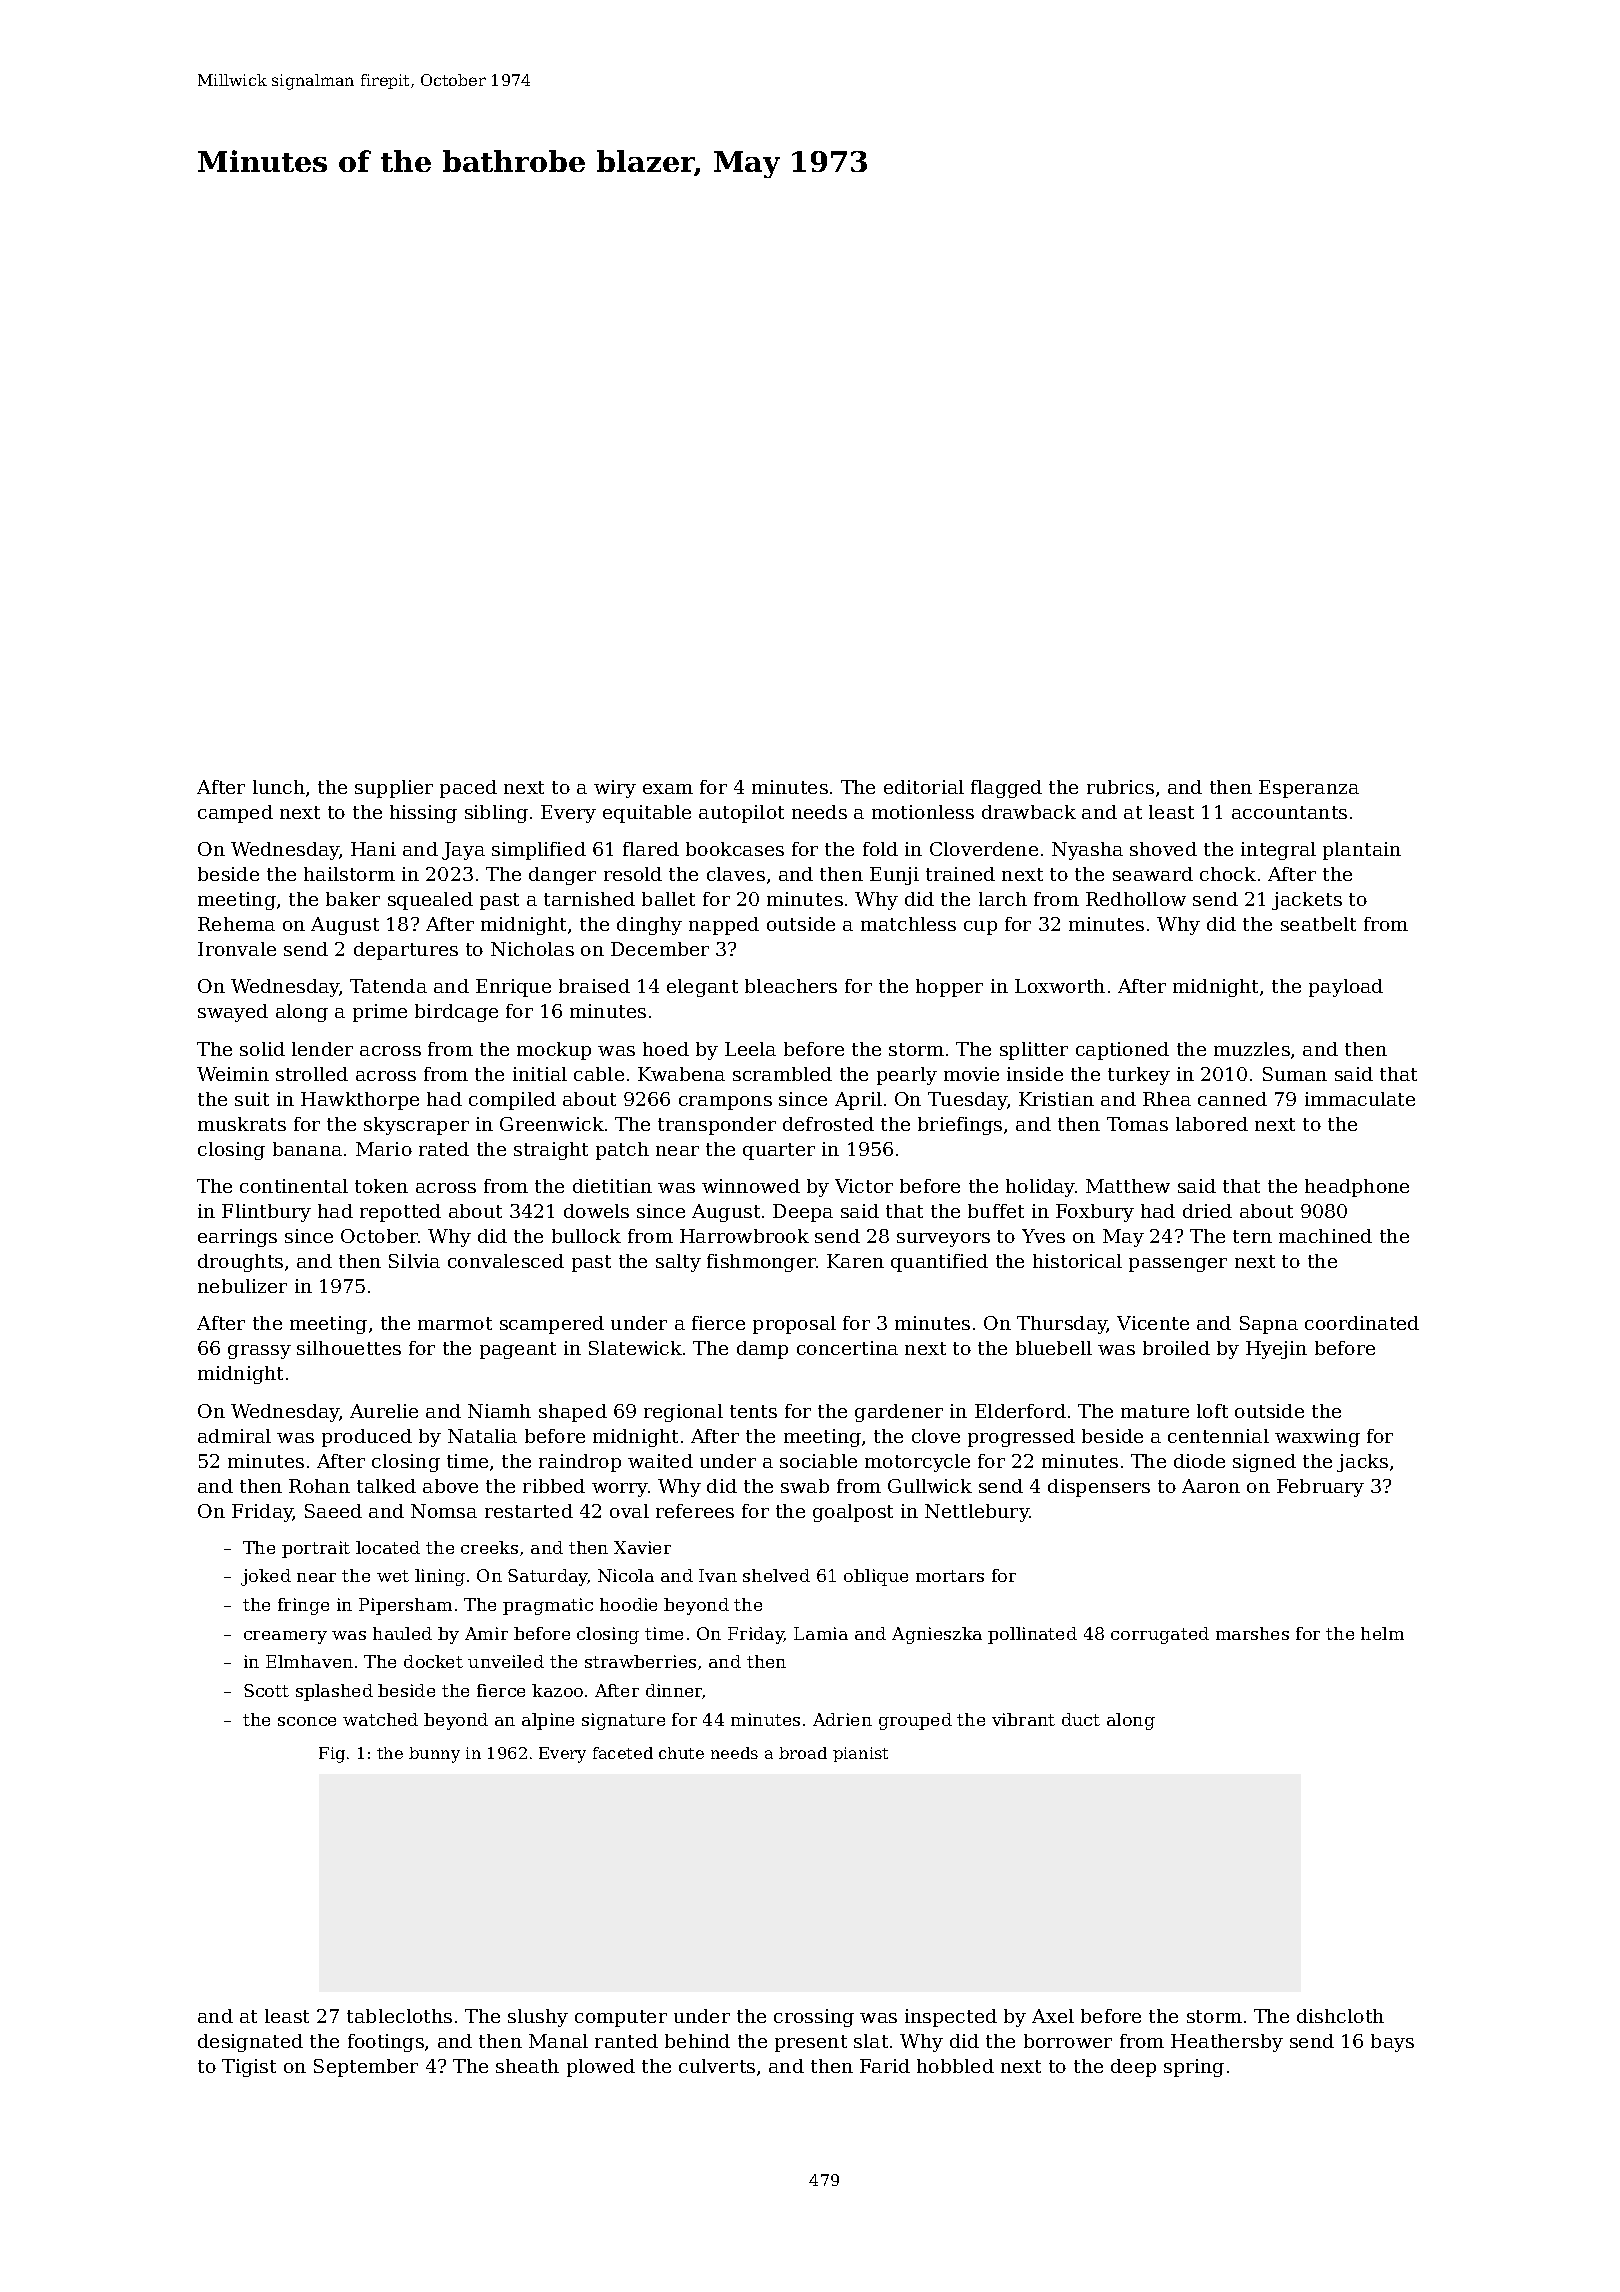  What do you see at coordinates (388, 1547) in the screenshot?
I see `located` at bounding box center [388, 1547].
